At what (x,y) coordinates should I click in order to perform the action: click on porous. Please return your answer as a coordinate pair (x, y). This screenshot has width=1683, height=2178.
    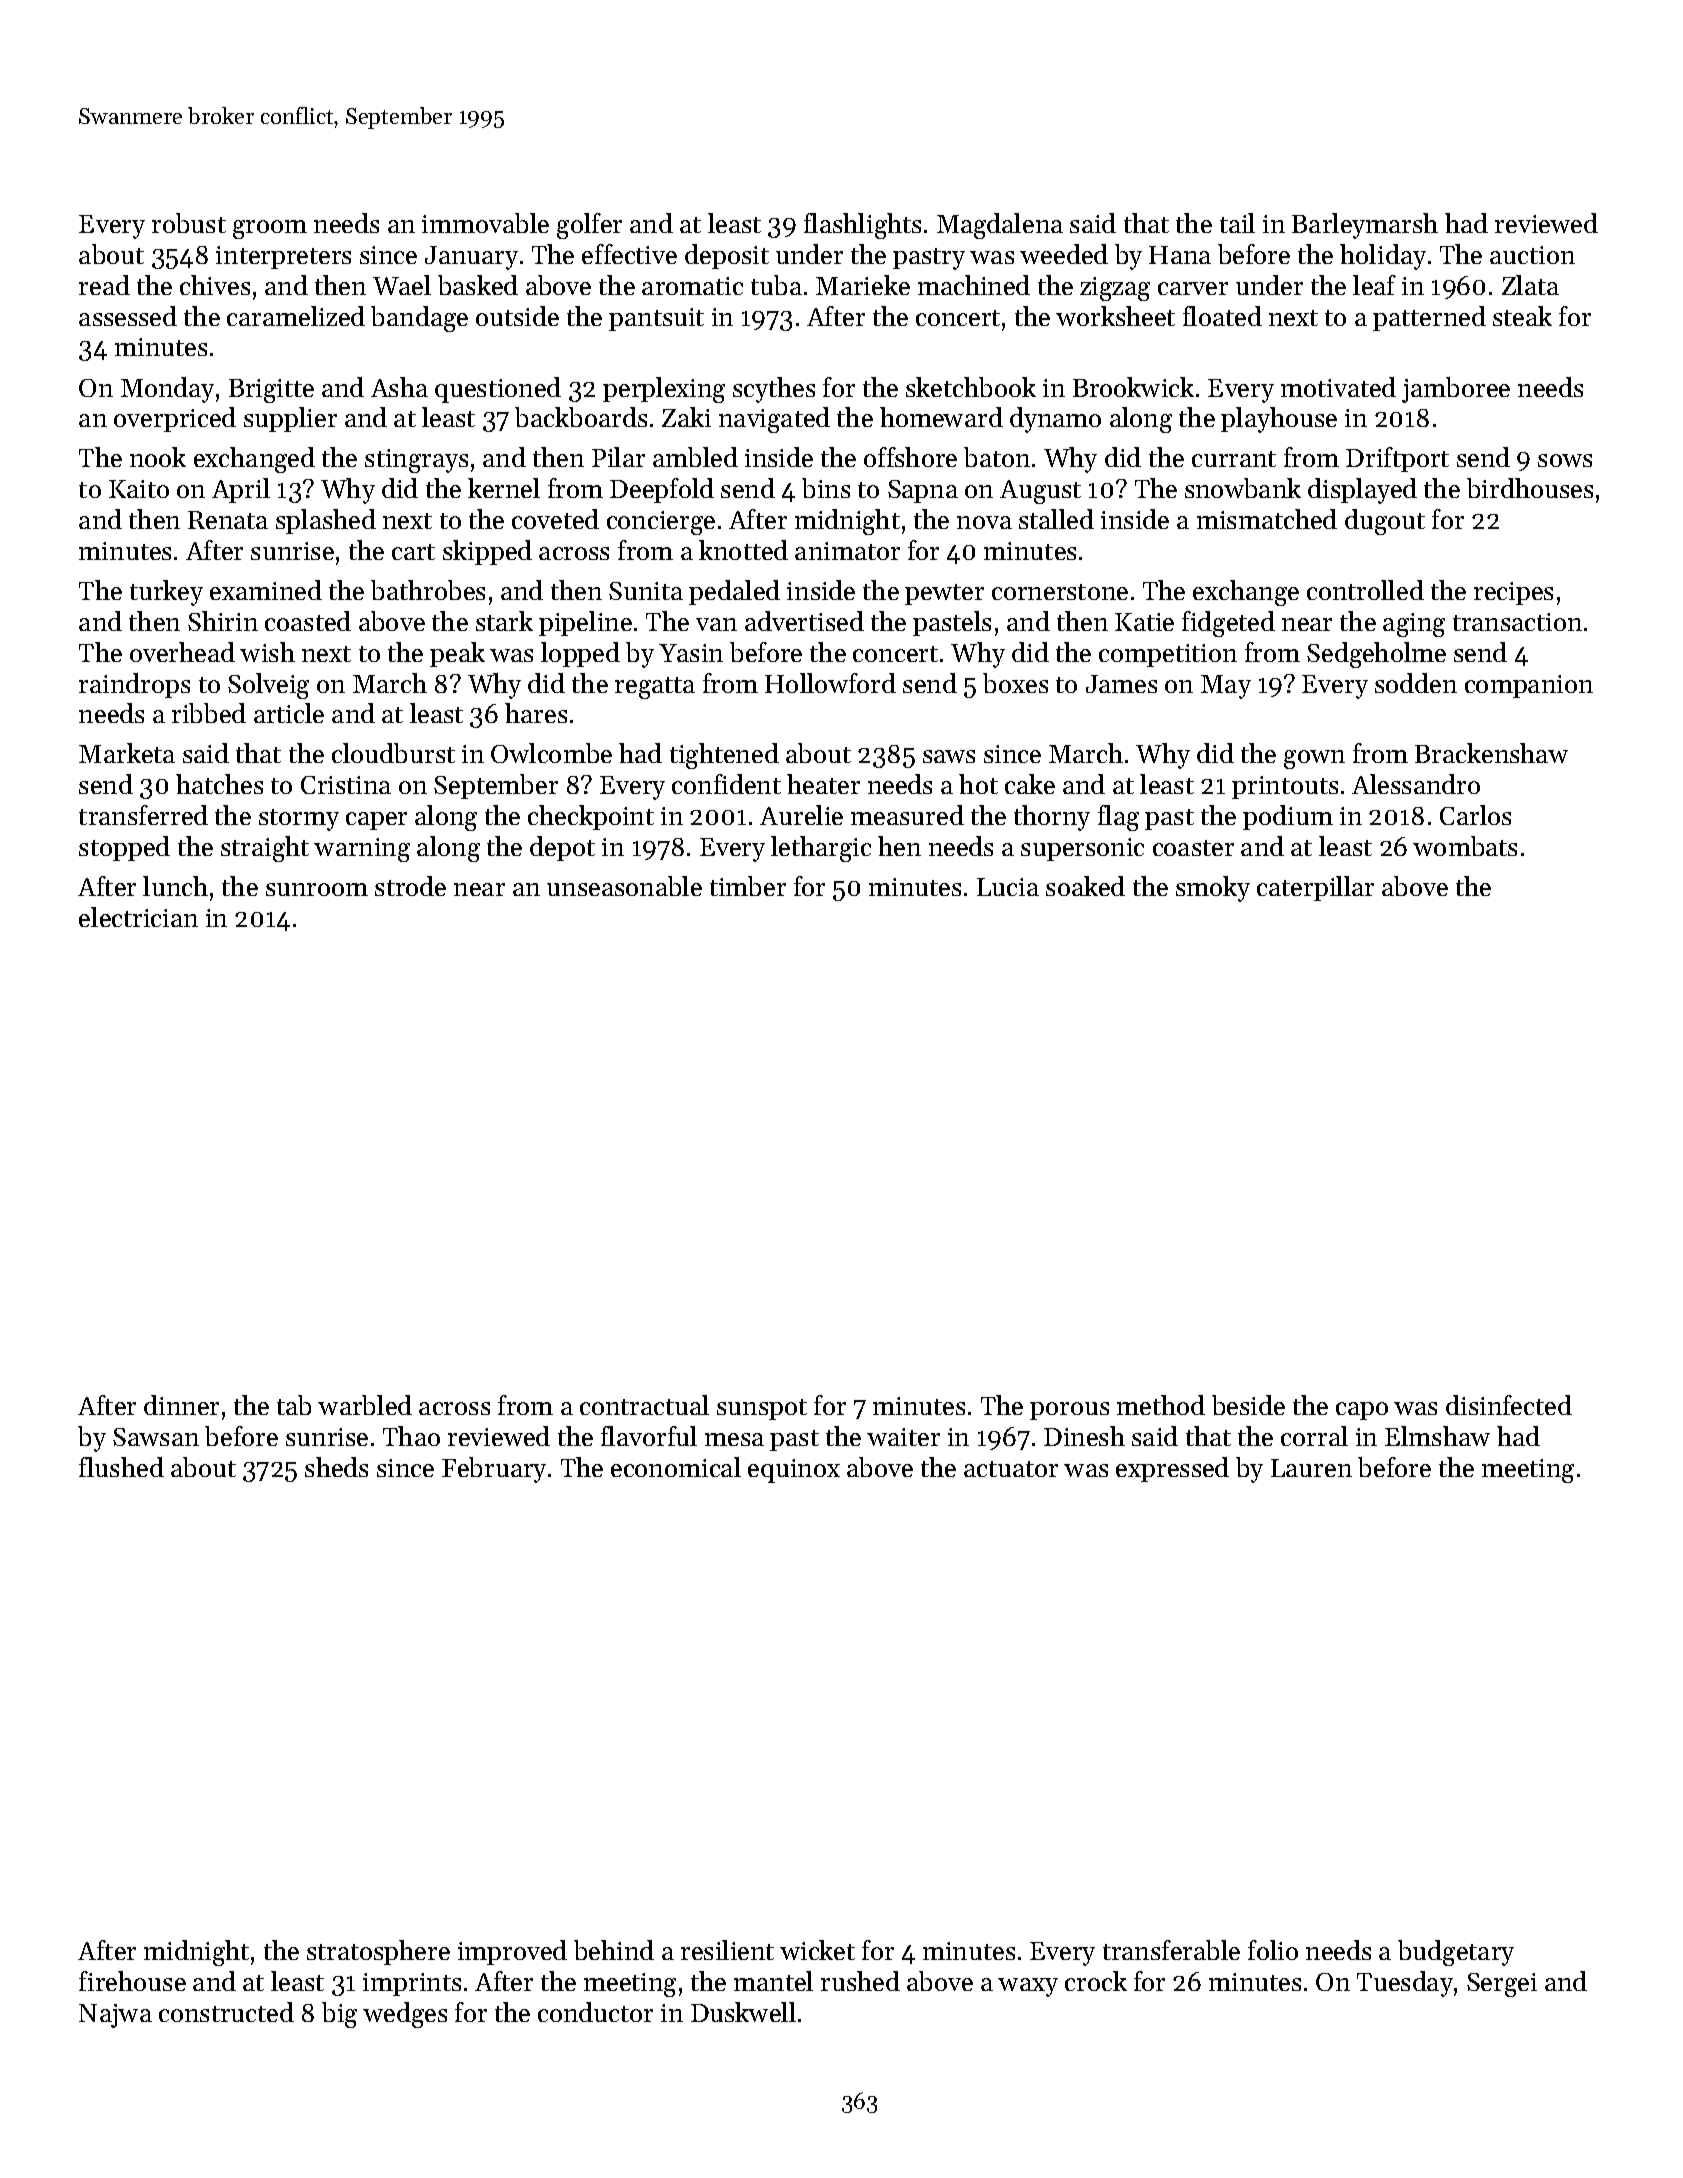
    Looking at the image, I should click on (1069, 1411).
